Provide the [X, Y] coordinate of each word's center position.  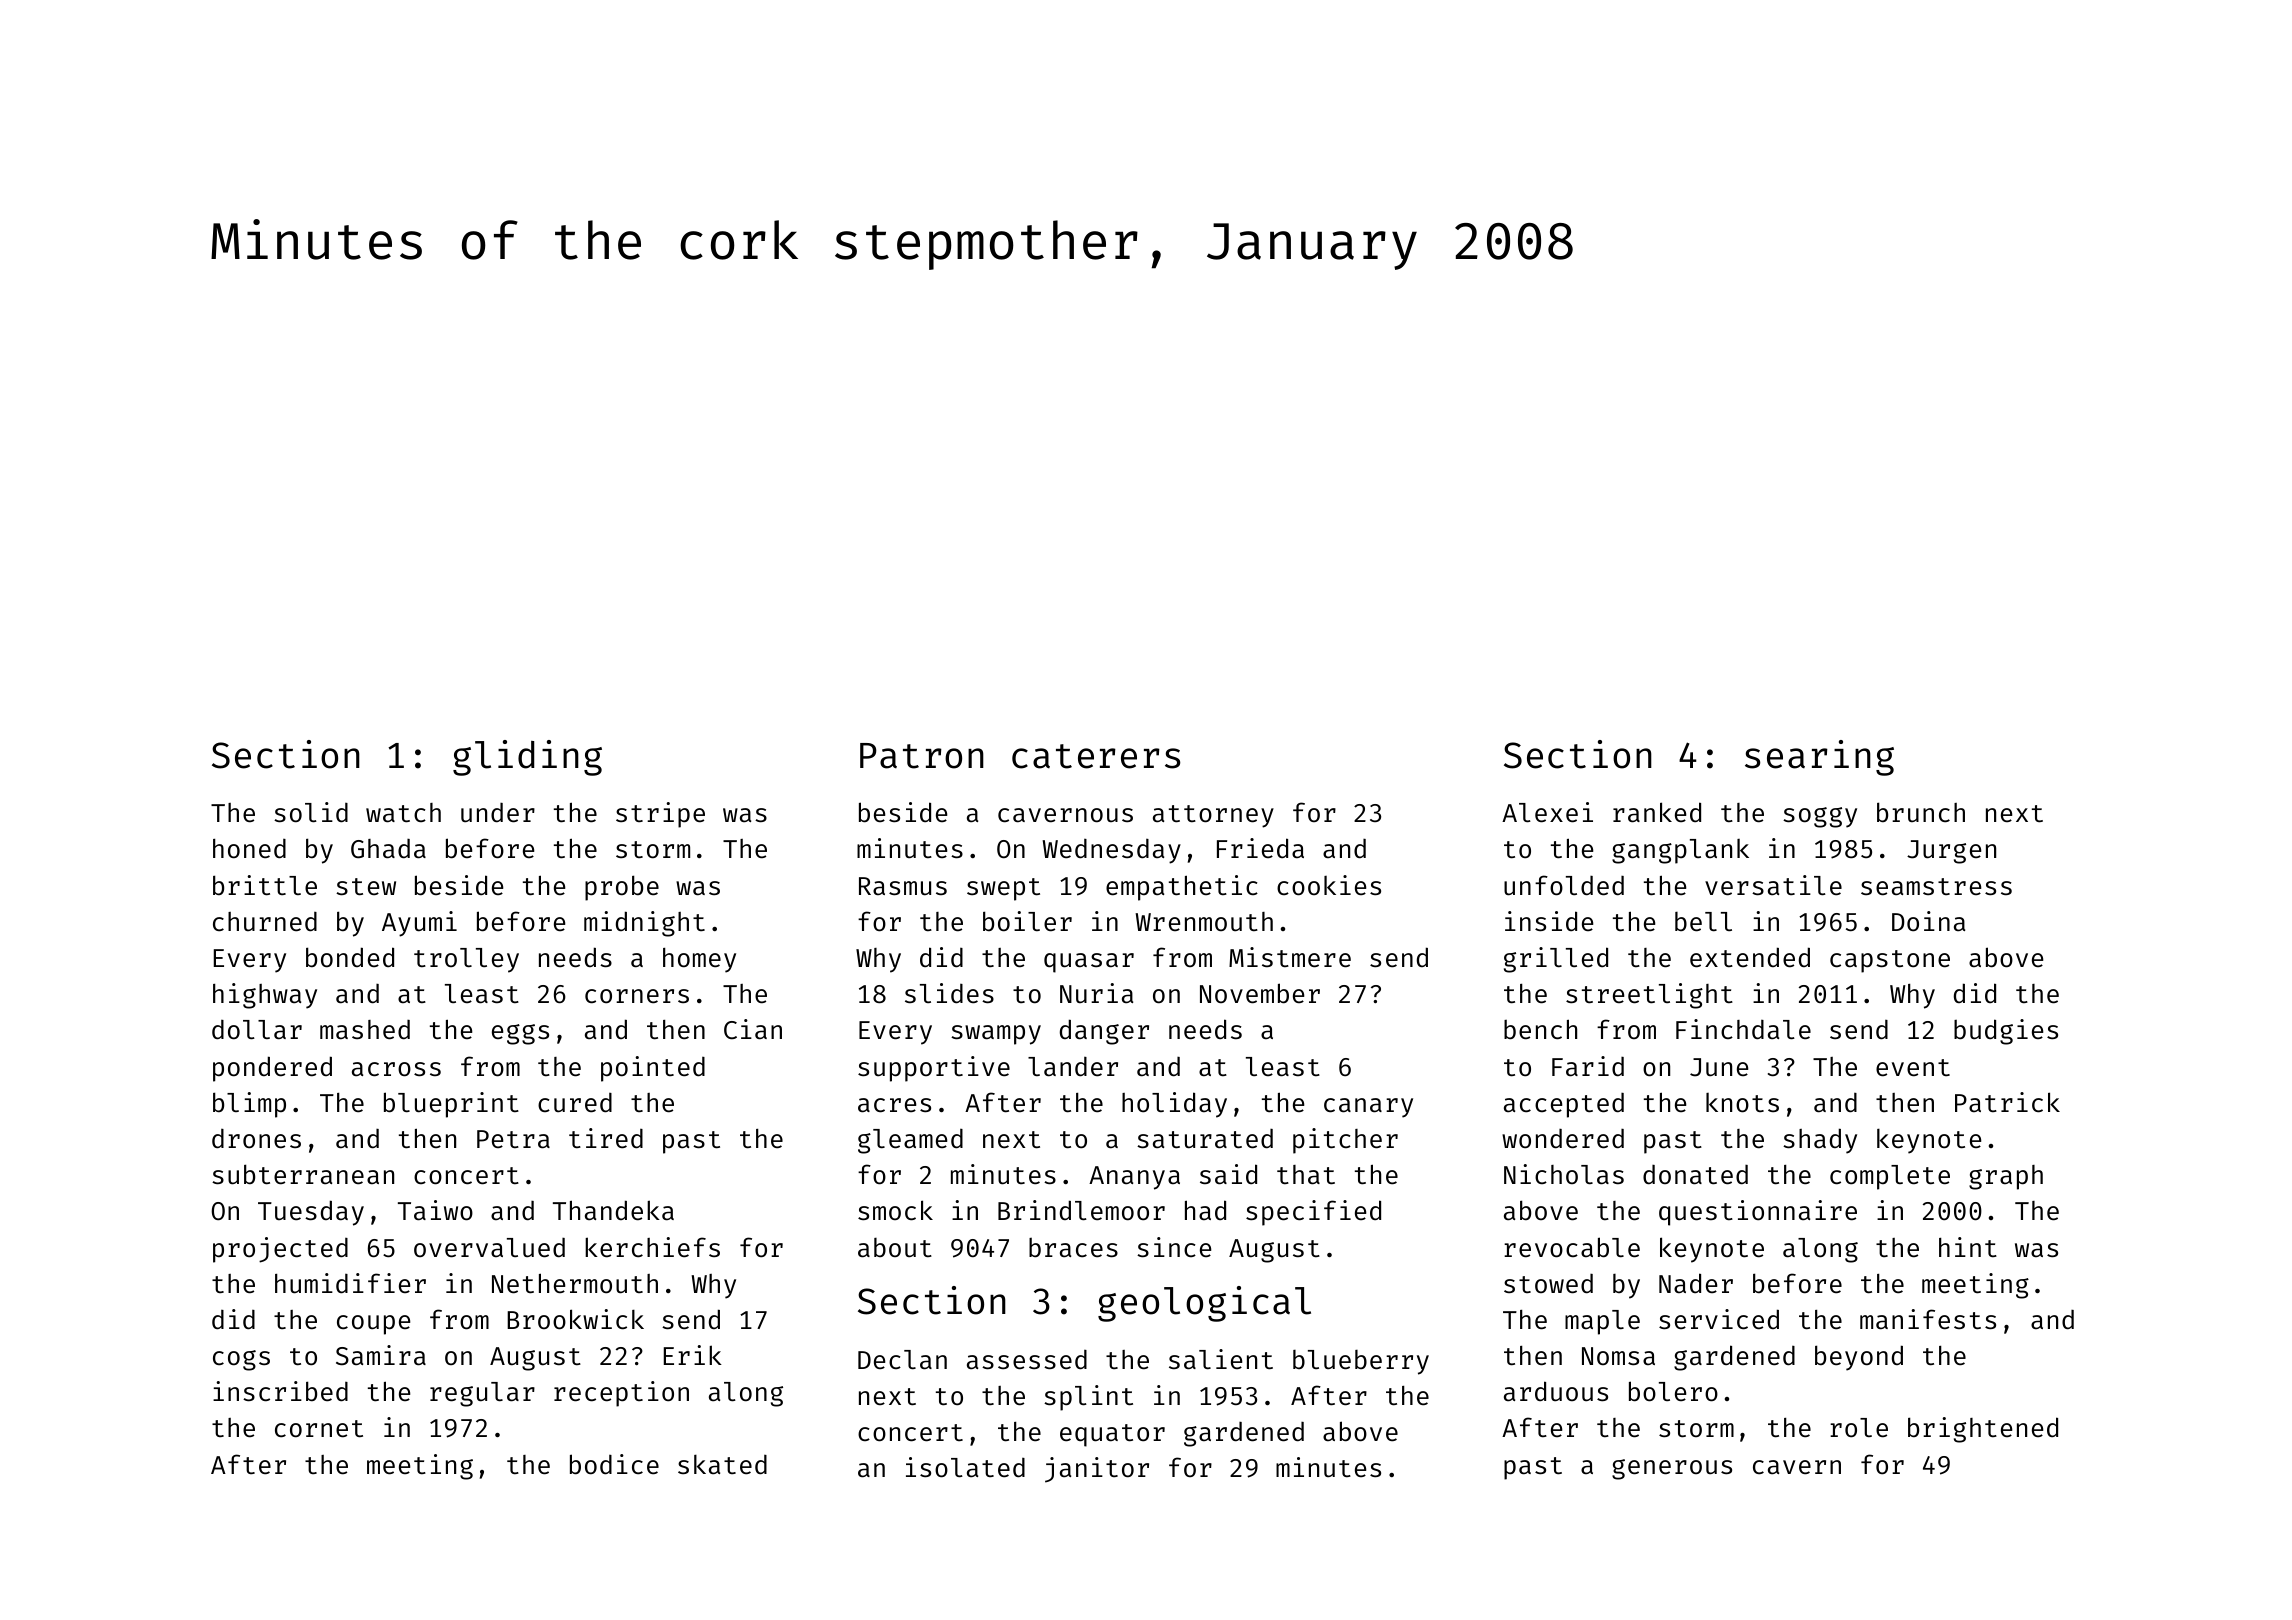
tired [606, 1138]
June [1719, 1067]
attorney [1213, 816]
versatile [1773, 885]
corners [637, 996]
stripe [660, 815]
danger [1104, 1032]
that [1306, 1175]
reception [621, 1394]
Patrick [2007, 1102]
